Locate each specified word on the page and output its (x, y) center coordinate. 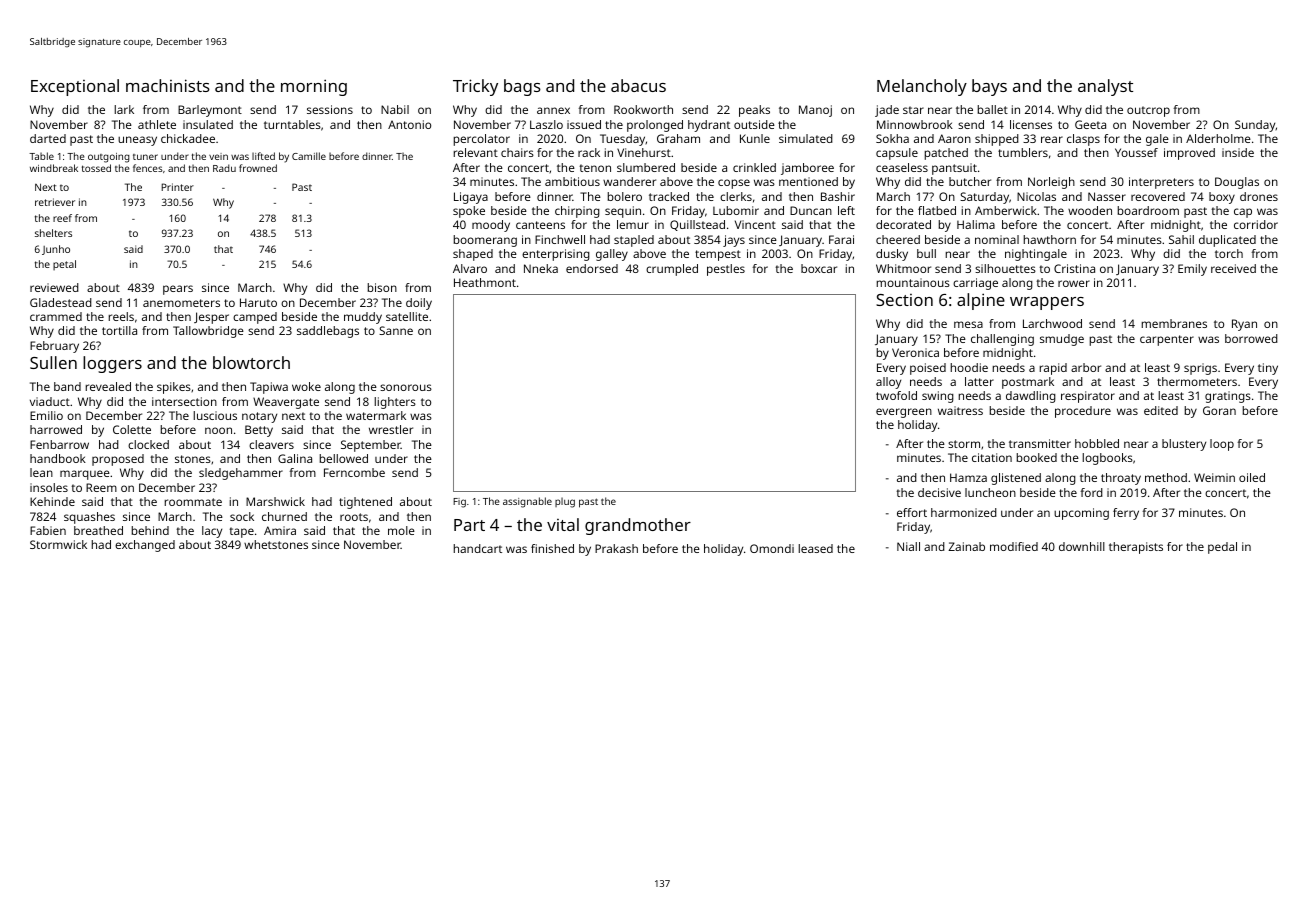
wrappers (1047, 303)
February (54, 347)
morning (314, 87)
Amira (280, 530)
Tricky (475, 87)
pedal (1222, 548)
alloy (888, 383)
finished (552, 548)
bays (989, 87)
